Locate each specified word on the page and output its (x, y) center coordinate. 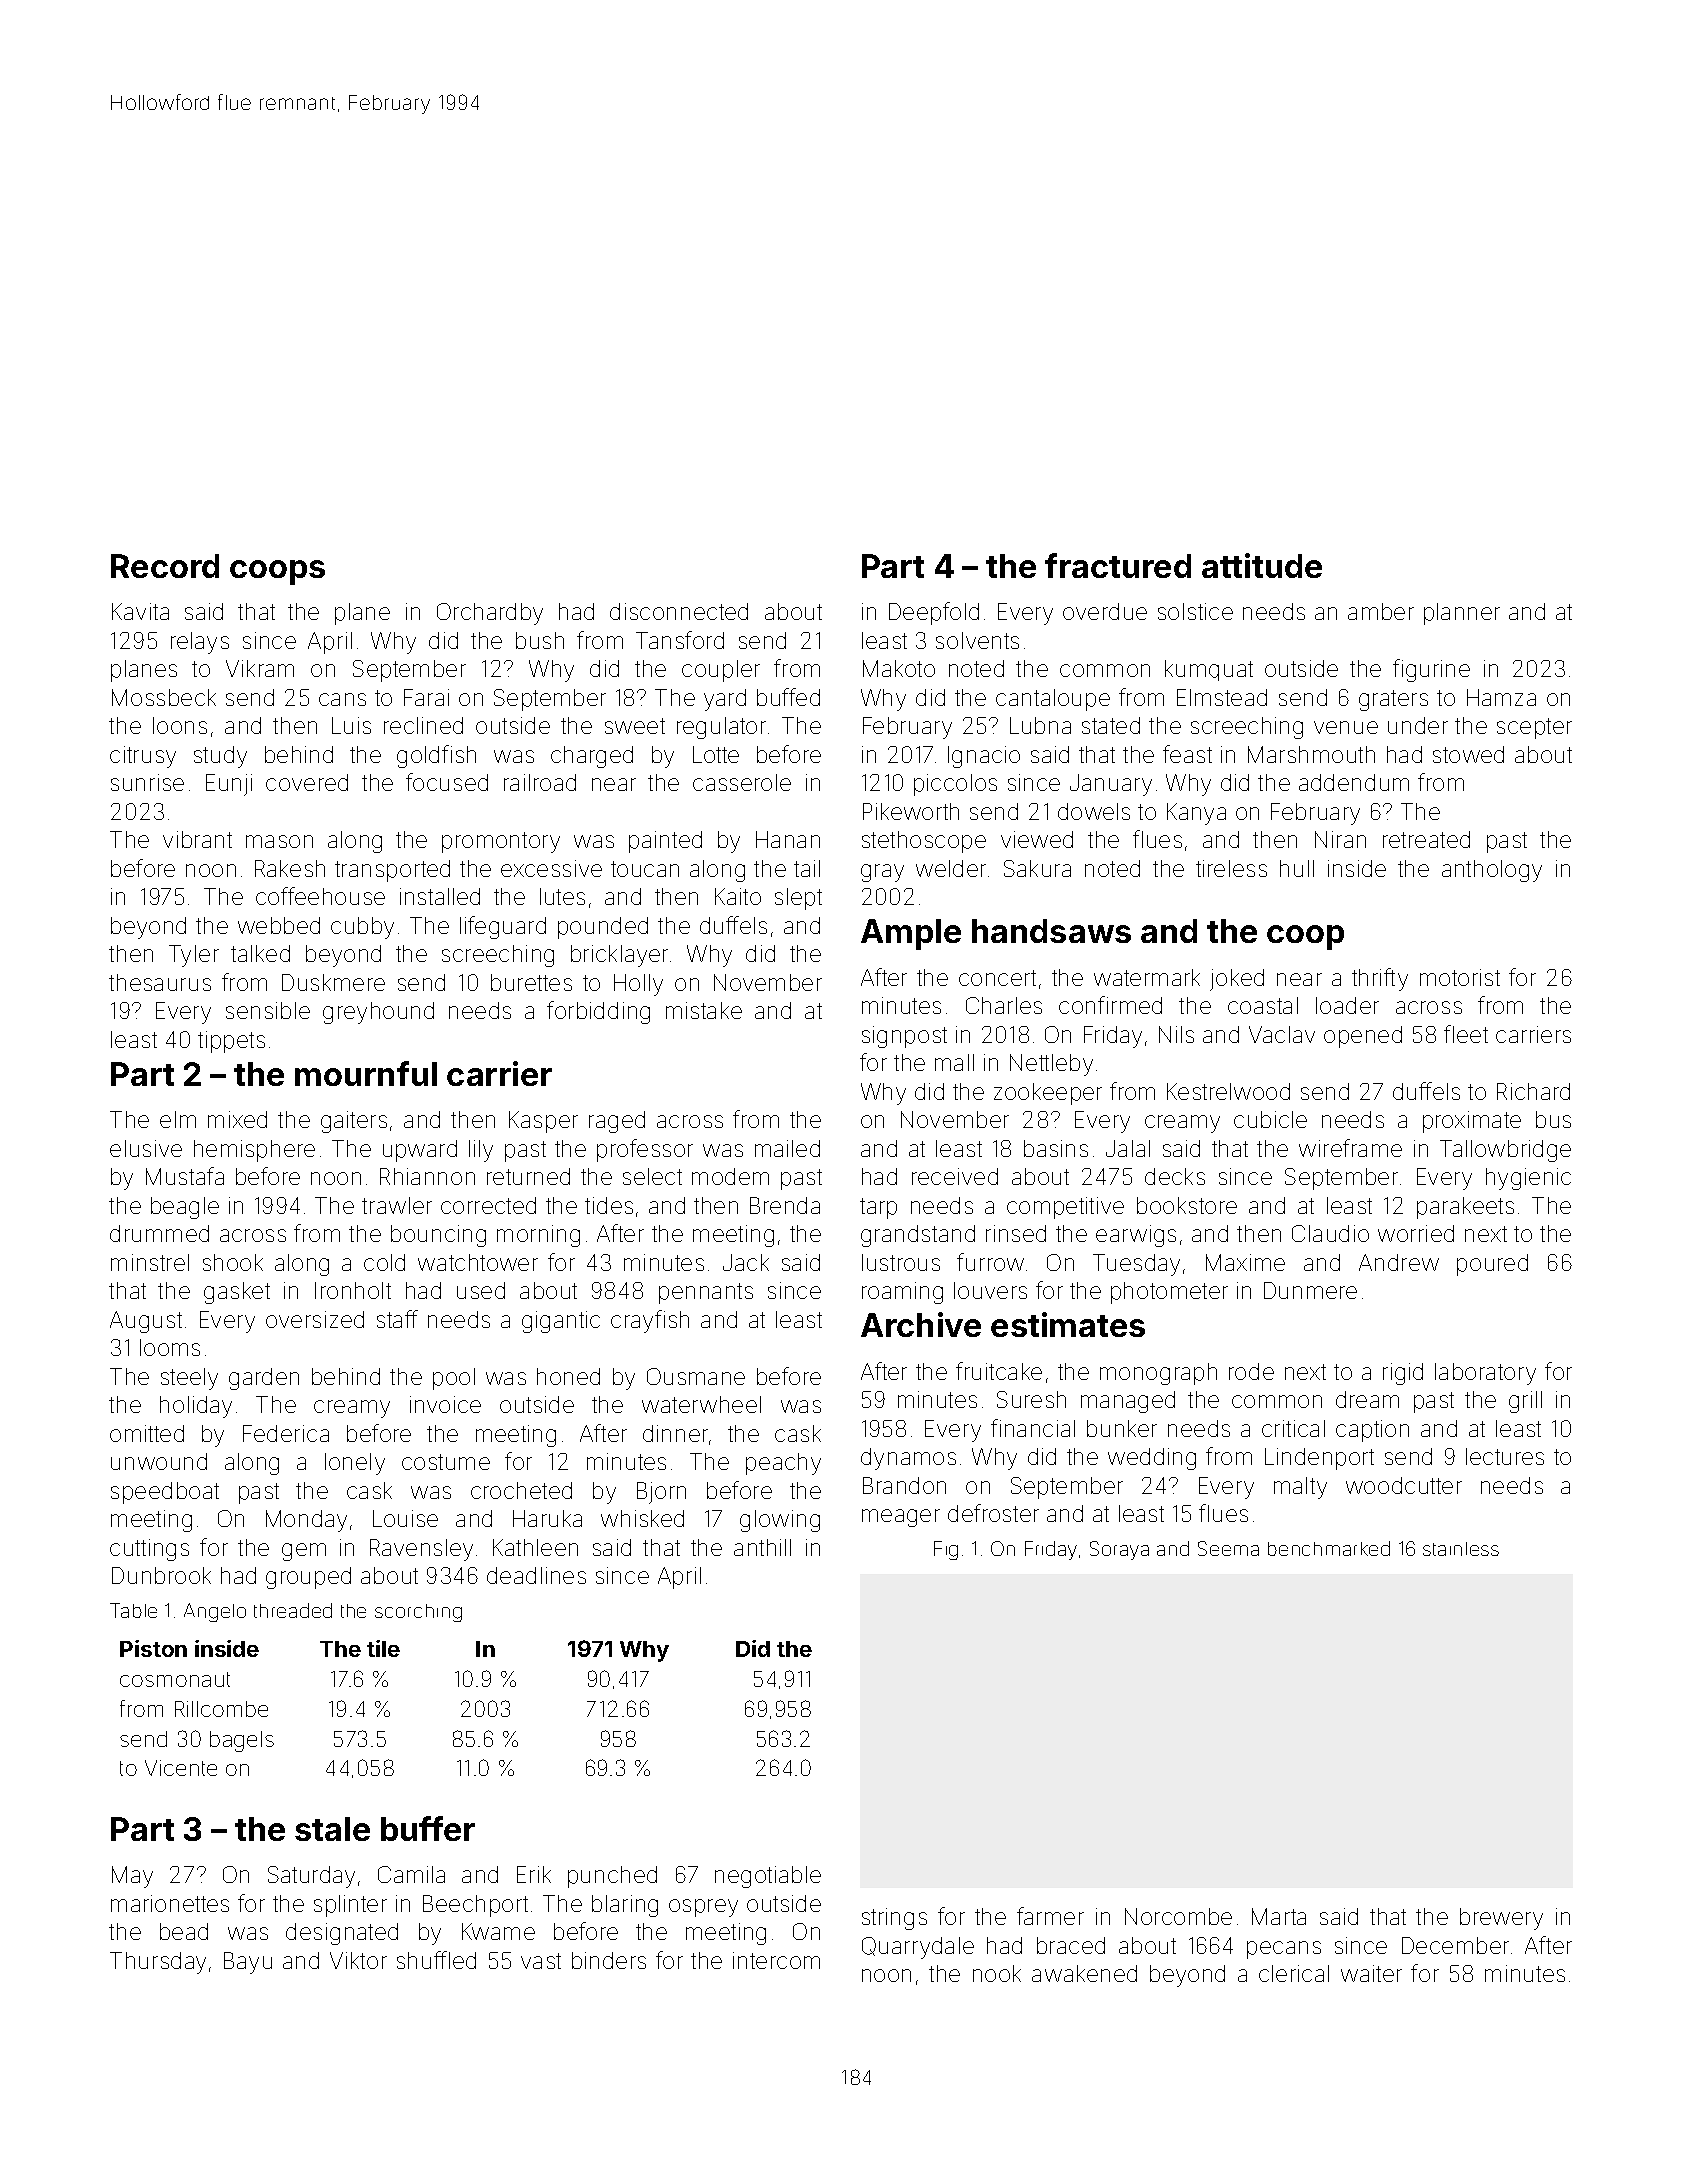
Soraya (1119, 1550)
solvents (977, 640)
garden (264, 1379)
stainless (1461, 1549)
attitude (1262, 565)
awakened (1084, 1973)
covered (307, 782)
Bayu (248, 1963)
